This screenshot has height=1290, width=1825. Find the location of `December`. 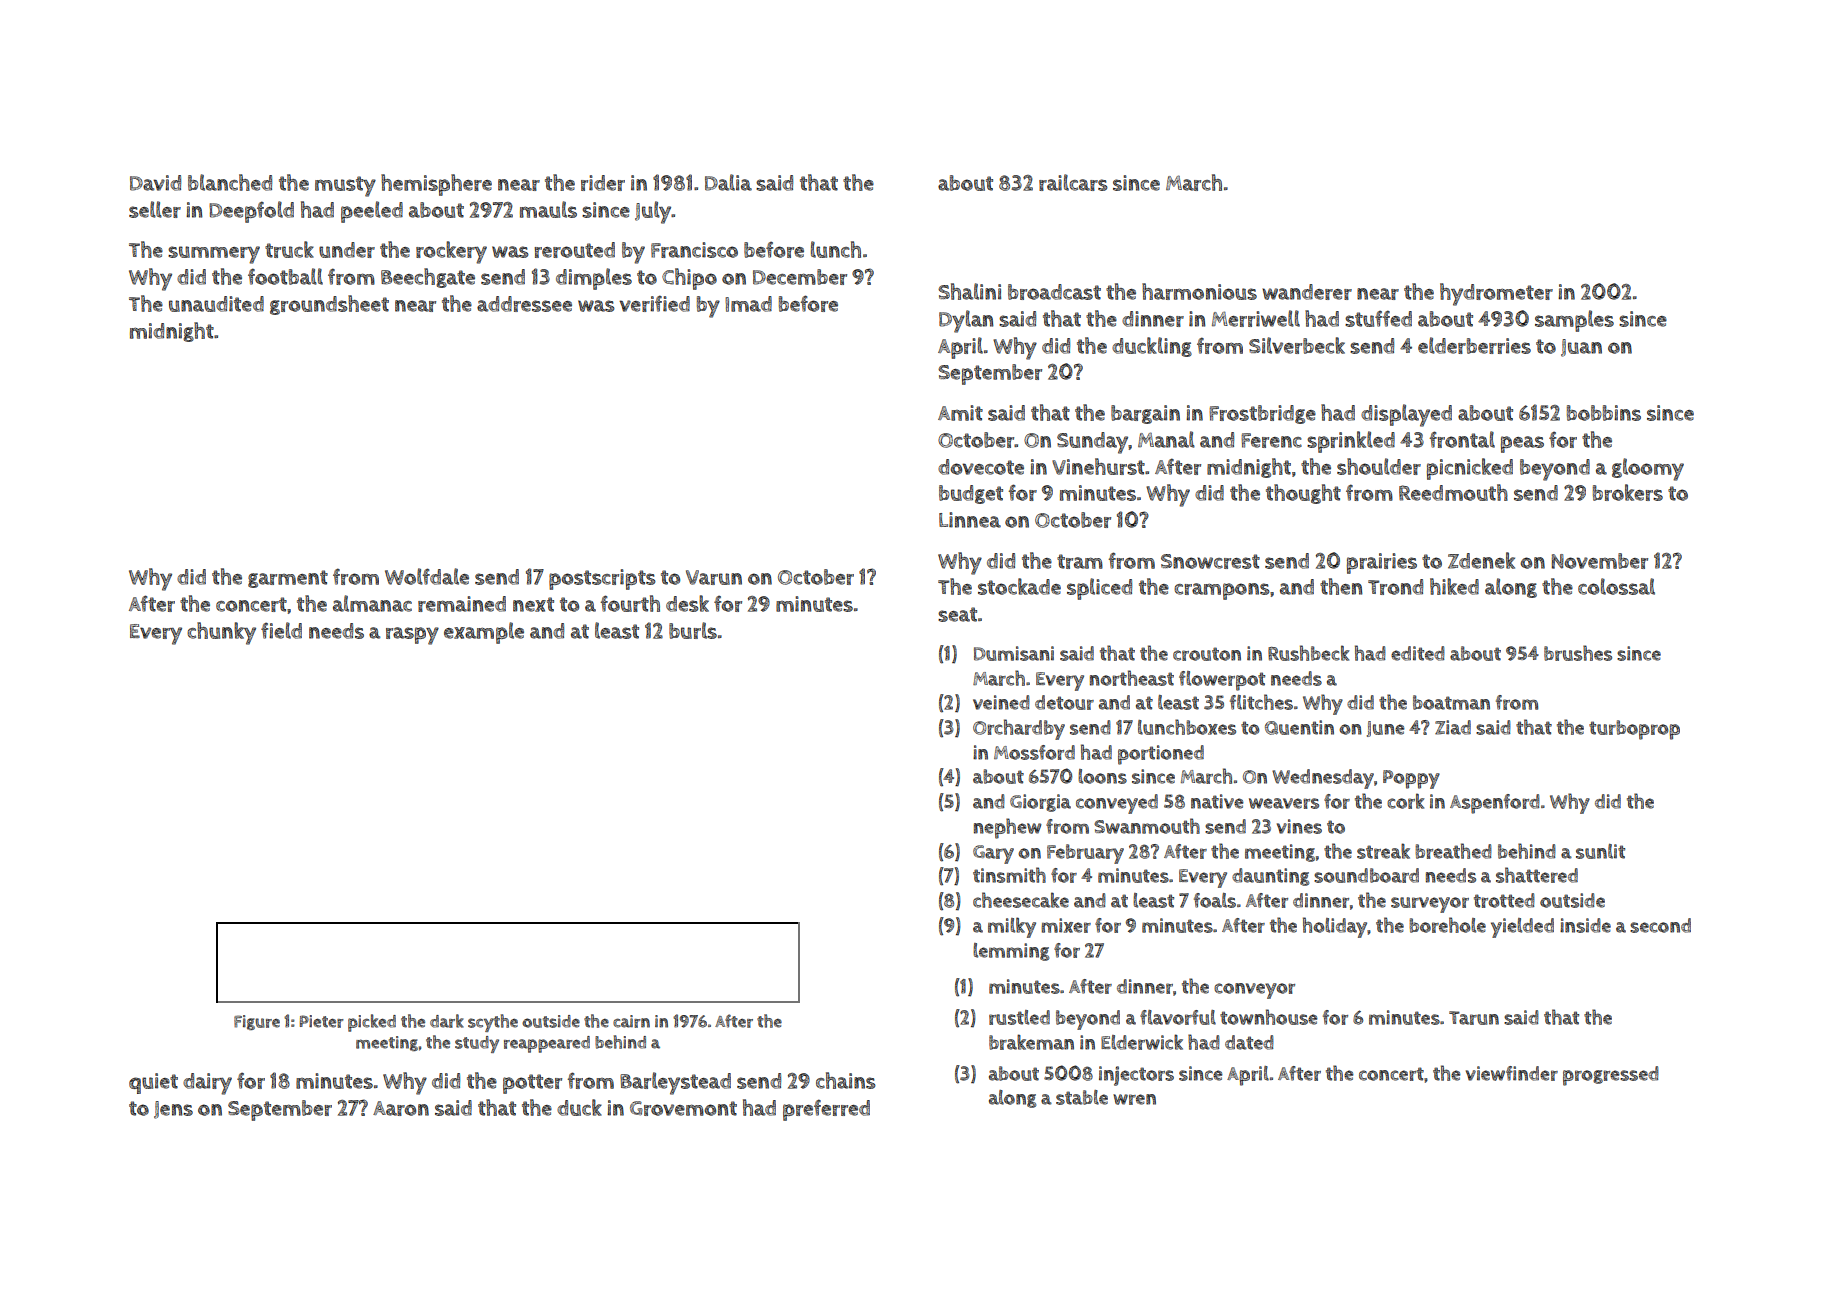

December is located at coordinates (800, 277).
